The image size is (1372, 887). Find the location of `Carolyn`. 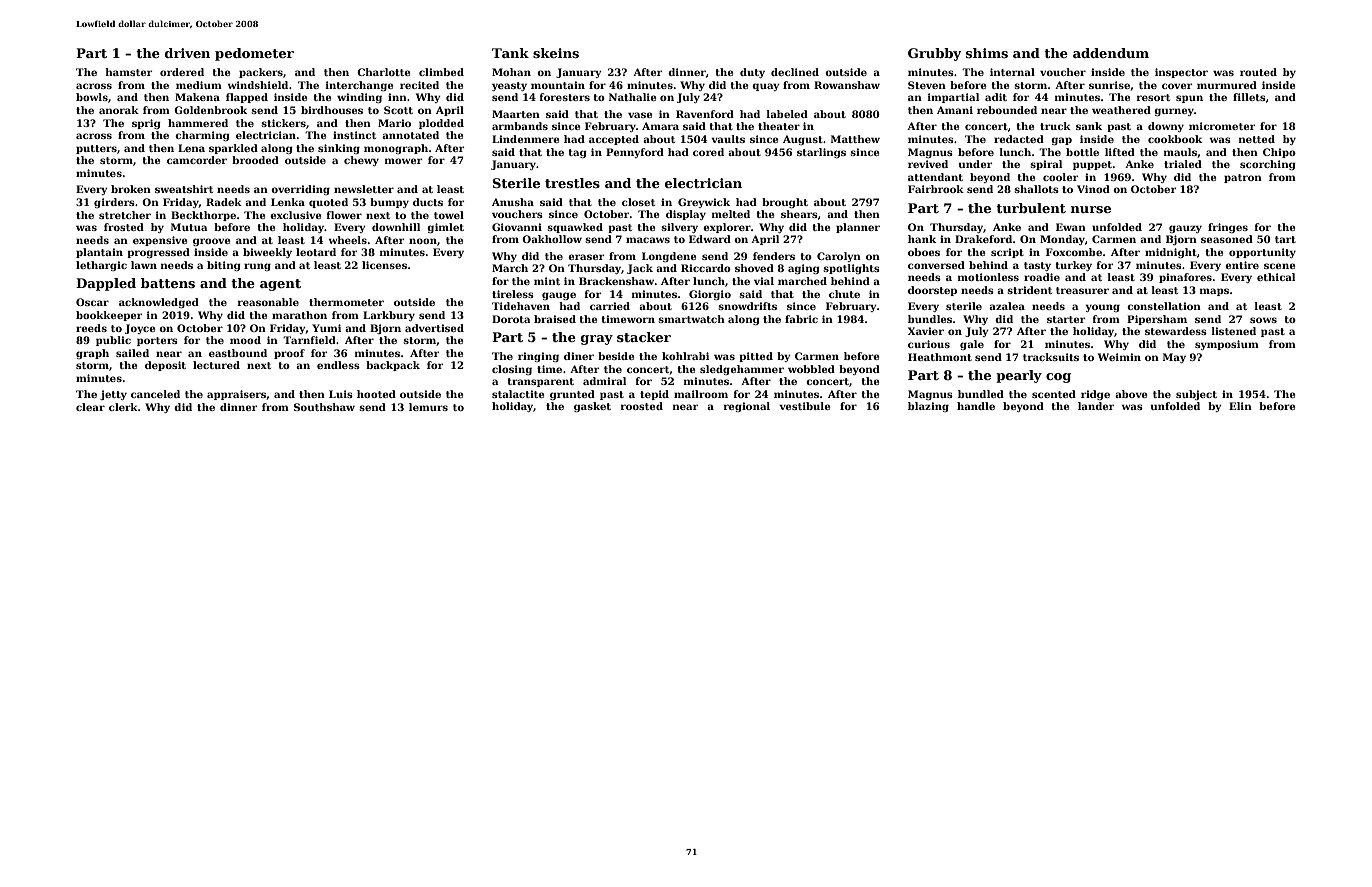

Carolyn is located at coordinates (839, 257).
